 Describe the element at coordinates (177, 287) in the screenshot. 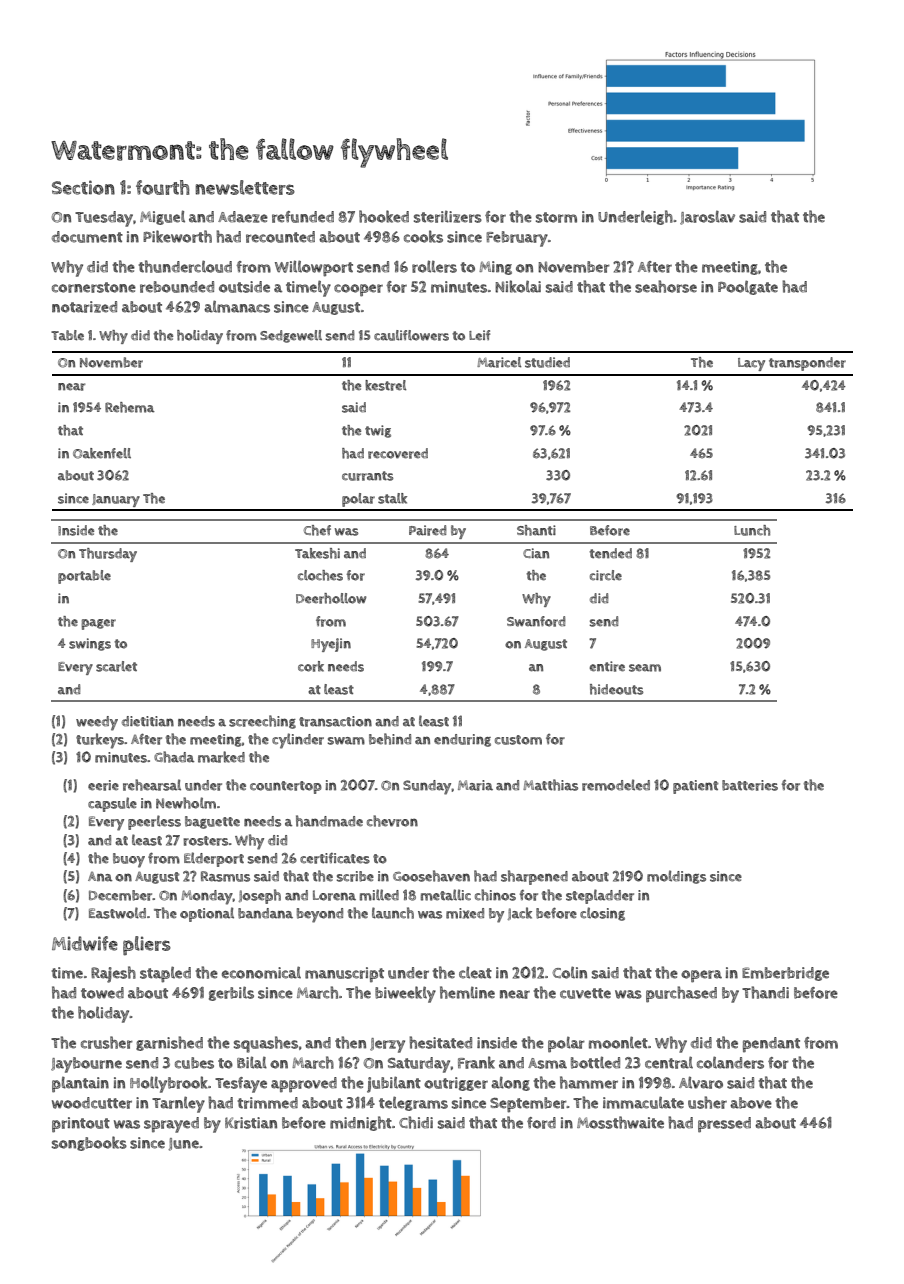

I see `rebounded` at that location.
